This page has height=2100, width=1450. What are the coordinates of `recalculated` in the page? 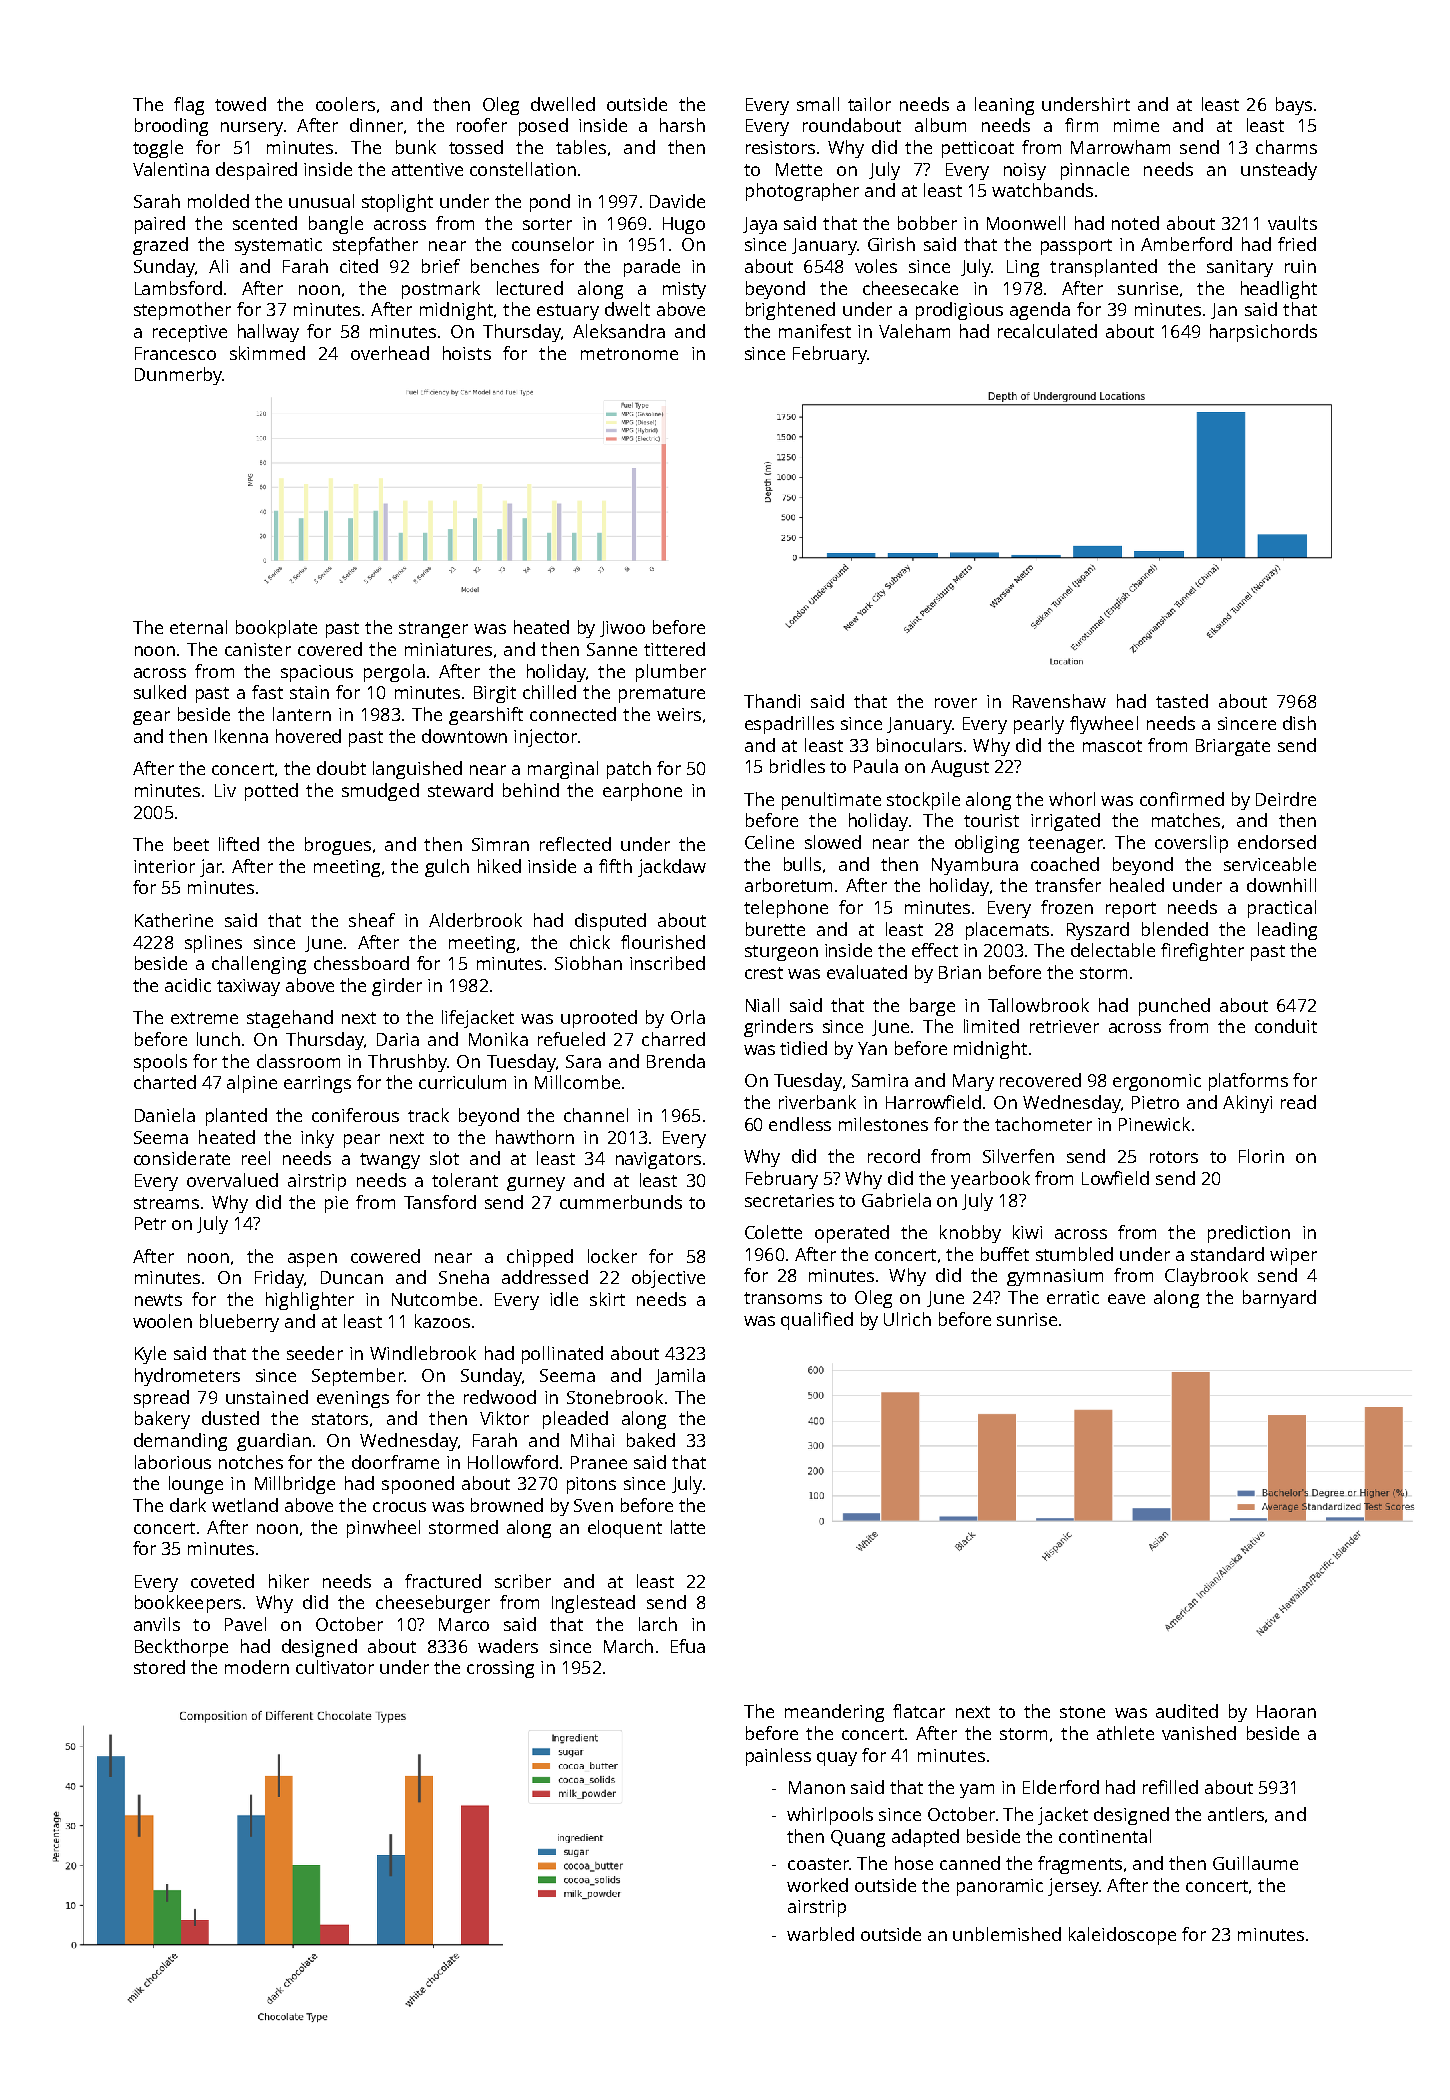 It's located at (1047, 331).
